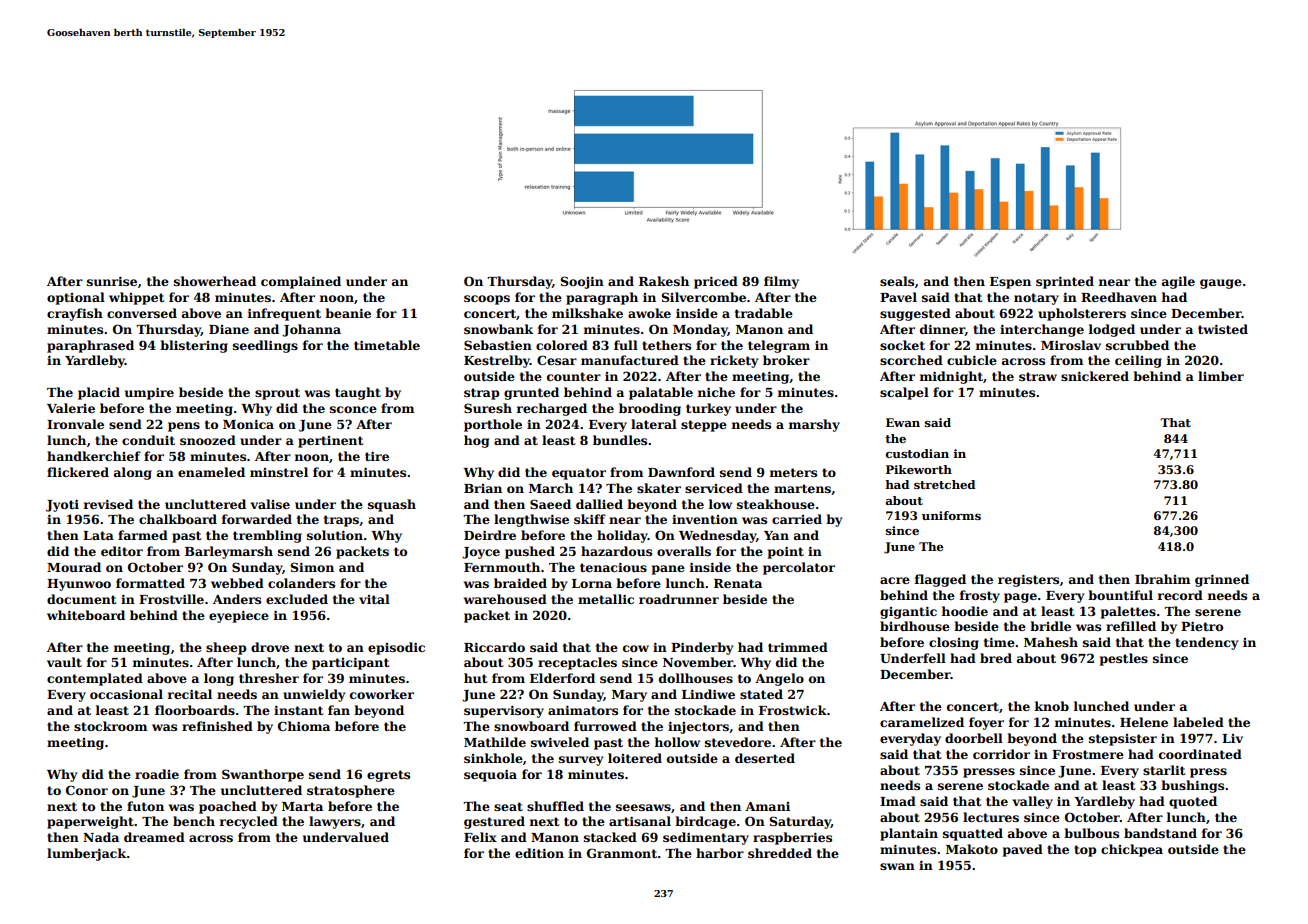 The image size is (1308, 924). Describe the element at coordinates (270, 504) in the screenshot. I see `valise` at that location.
